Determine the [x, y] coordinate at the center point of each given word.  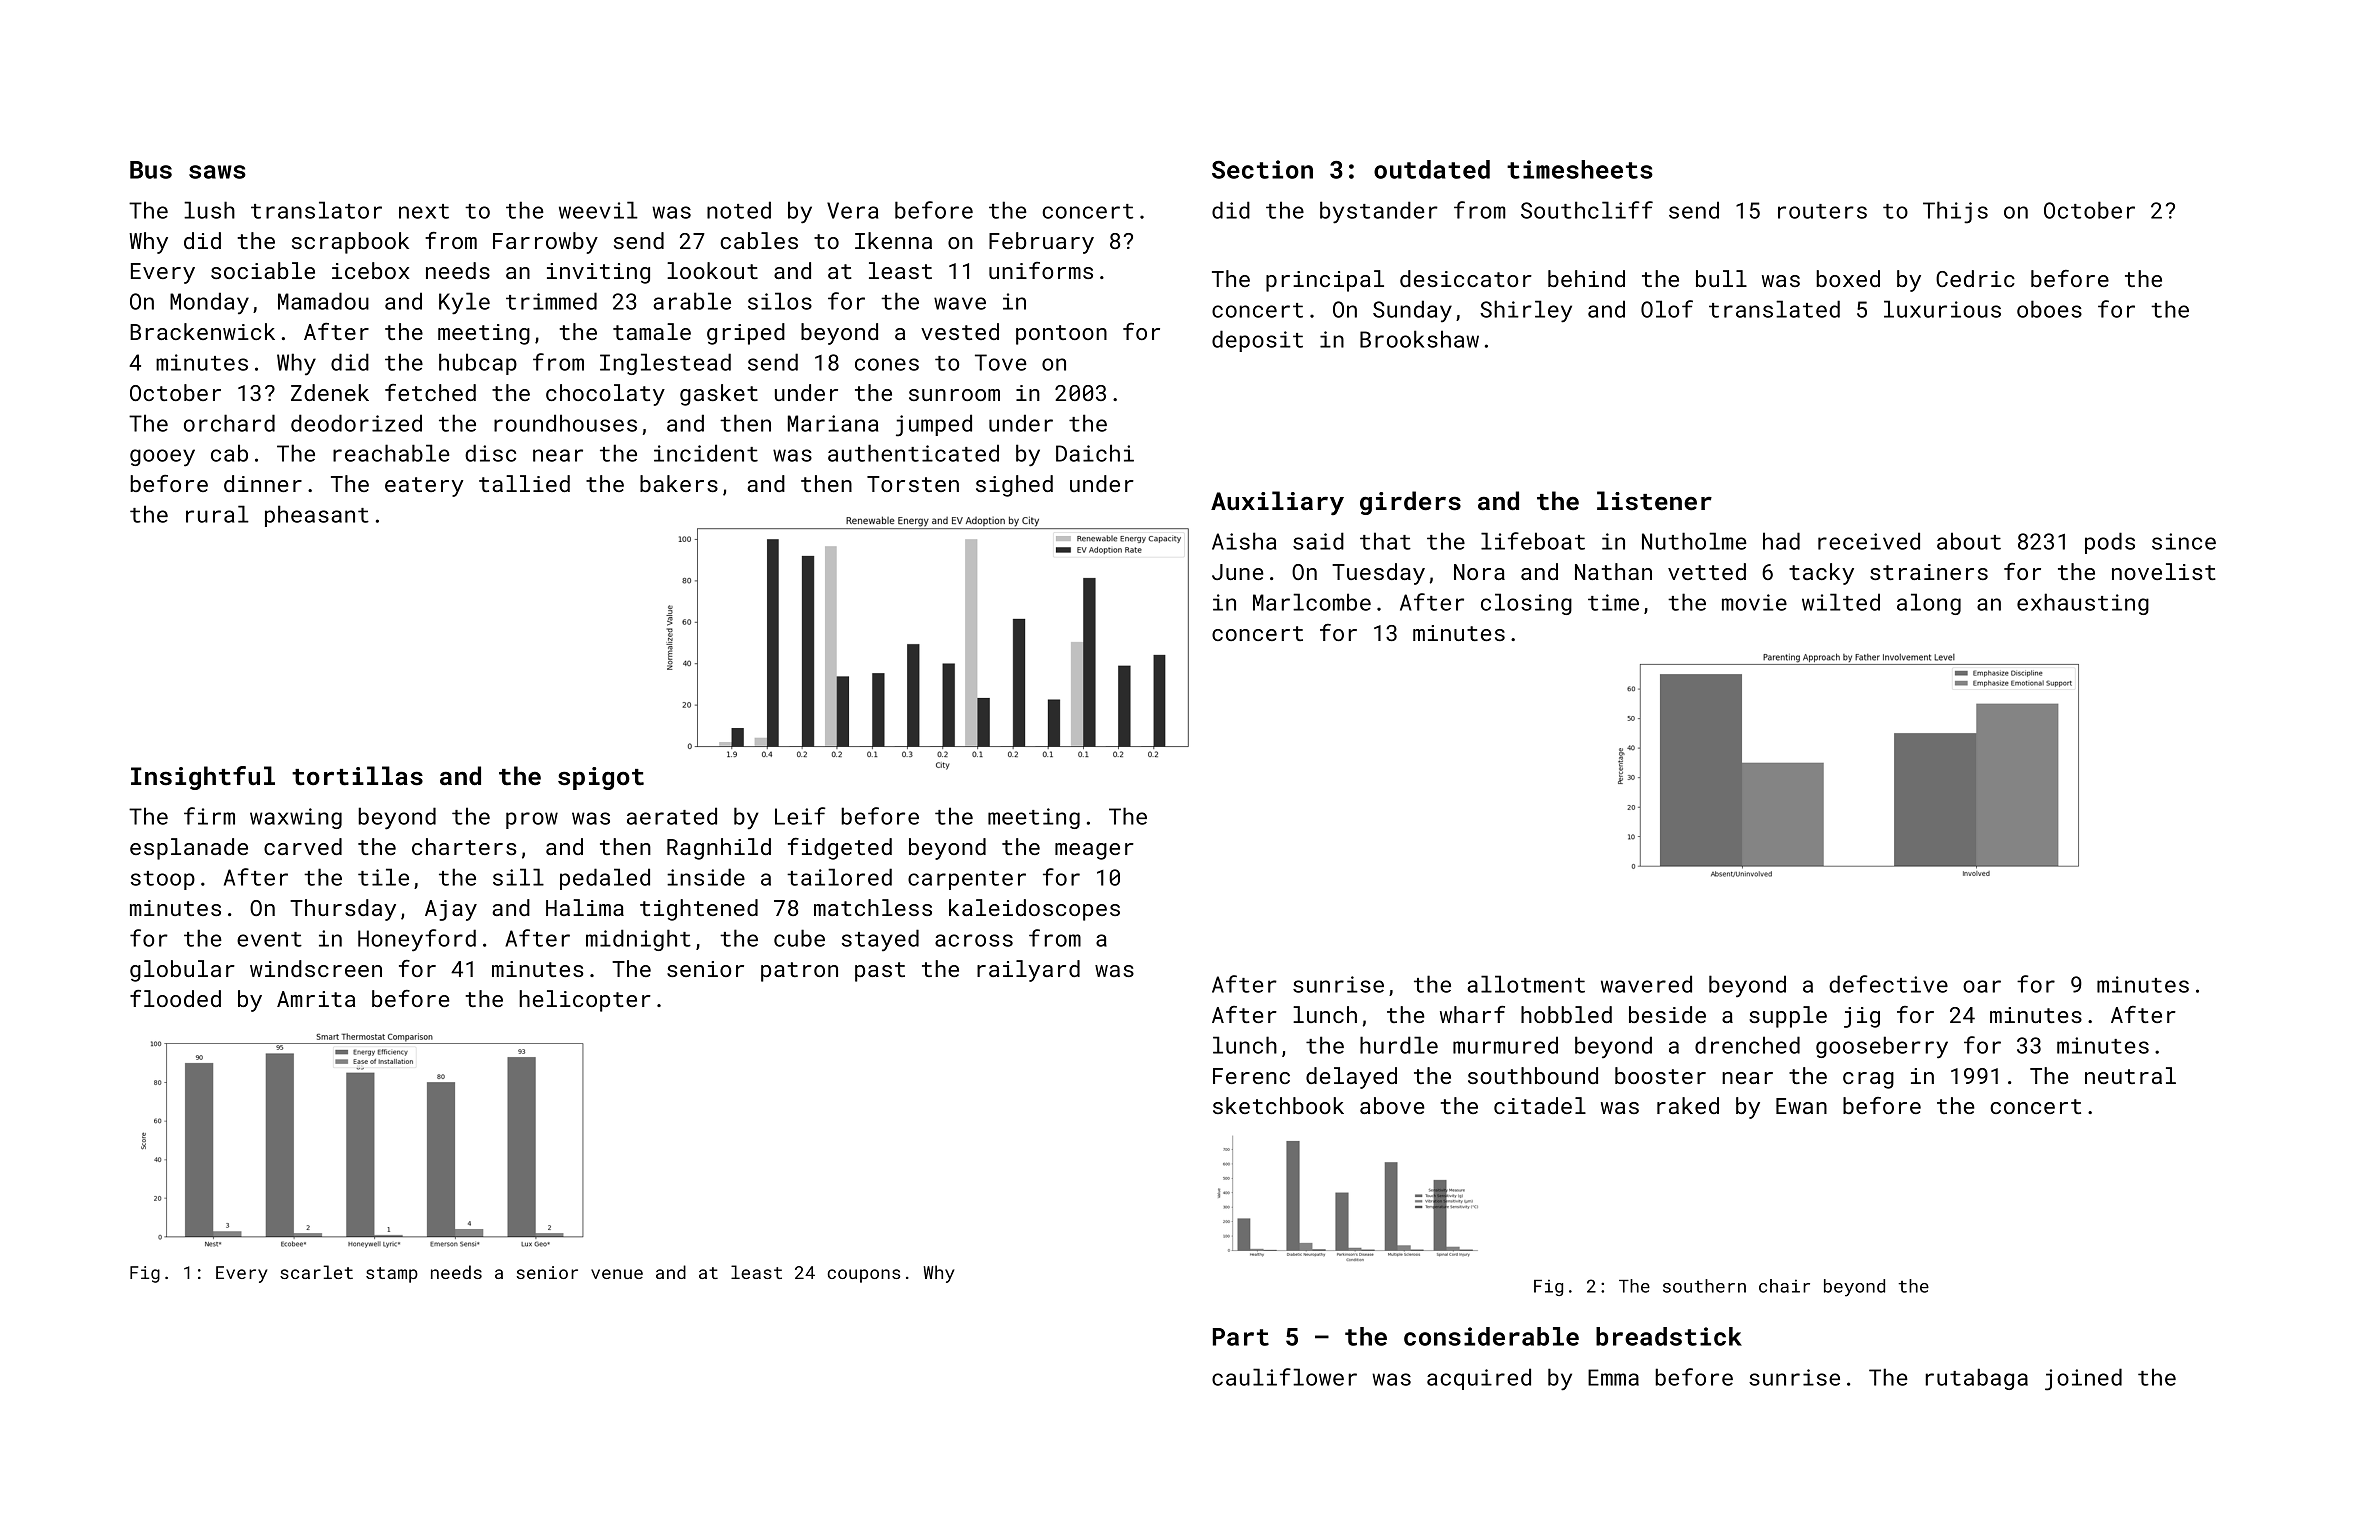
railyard [1028, 971]
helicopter [585, 1001]
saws [217, 172]
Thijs [1955, 212]
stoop [163, 880]
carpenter [967, 880]
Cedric [1975, 278]
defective [1888, 984]
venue [617, 1274]
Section [1262, 169]
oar [1982, 986]
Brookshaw [1419, 339]
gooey [162, 458]
